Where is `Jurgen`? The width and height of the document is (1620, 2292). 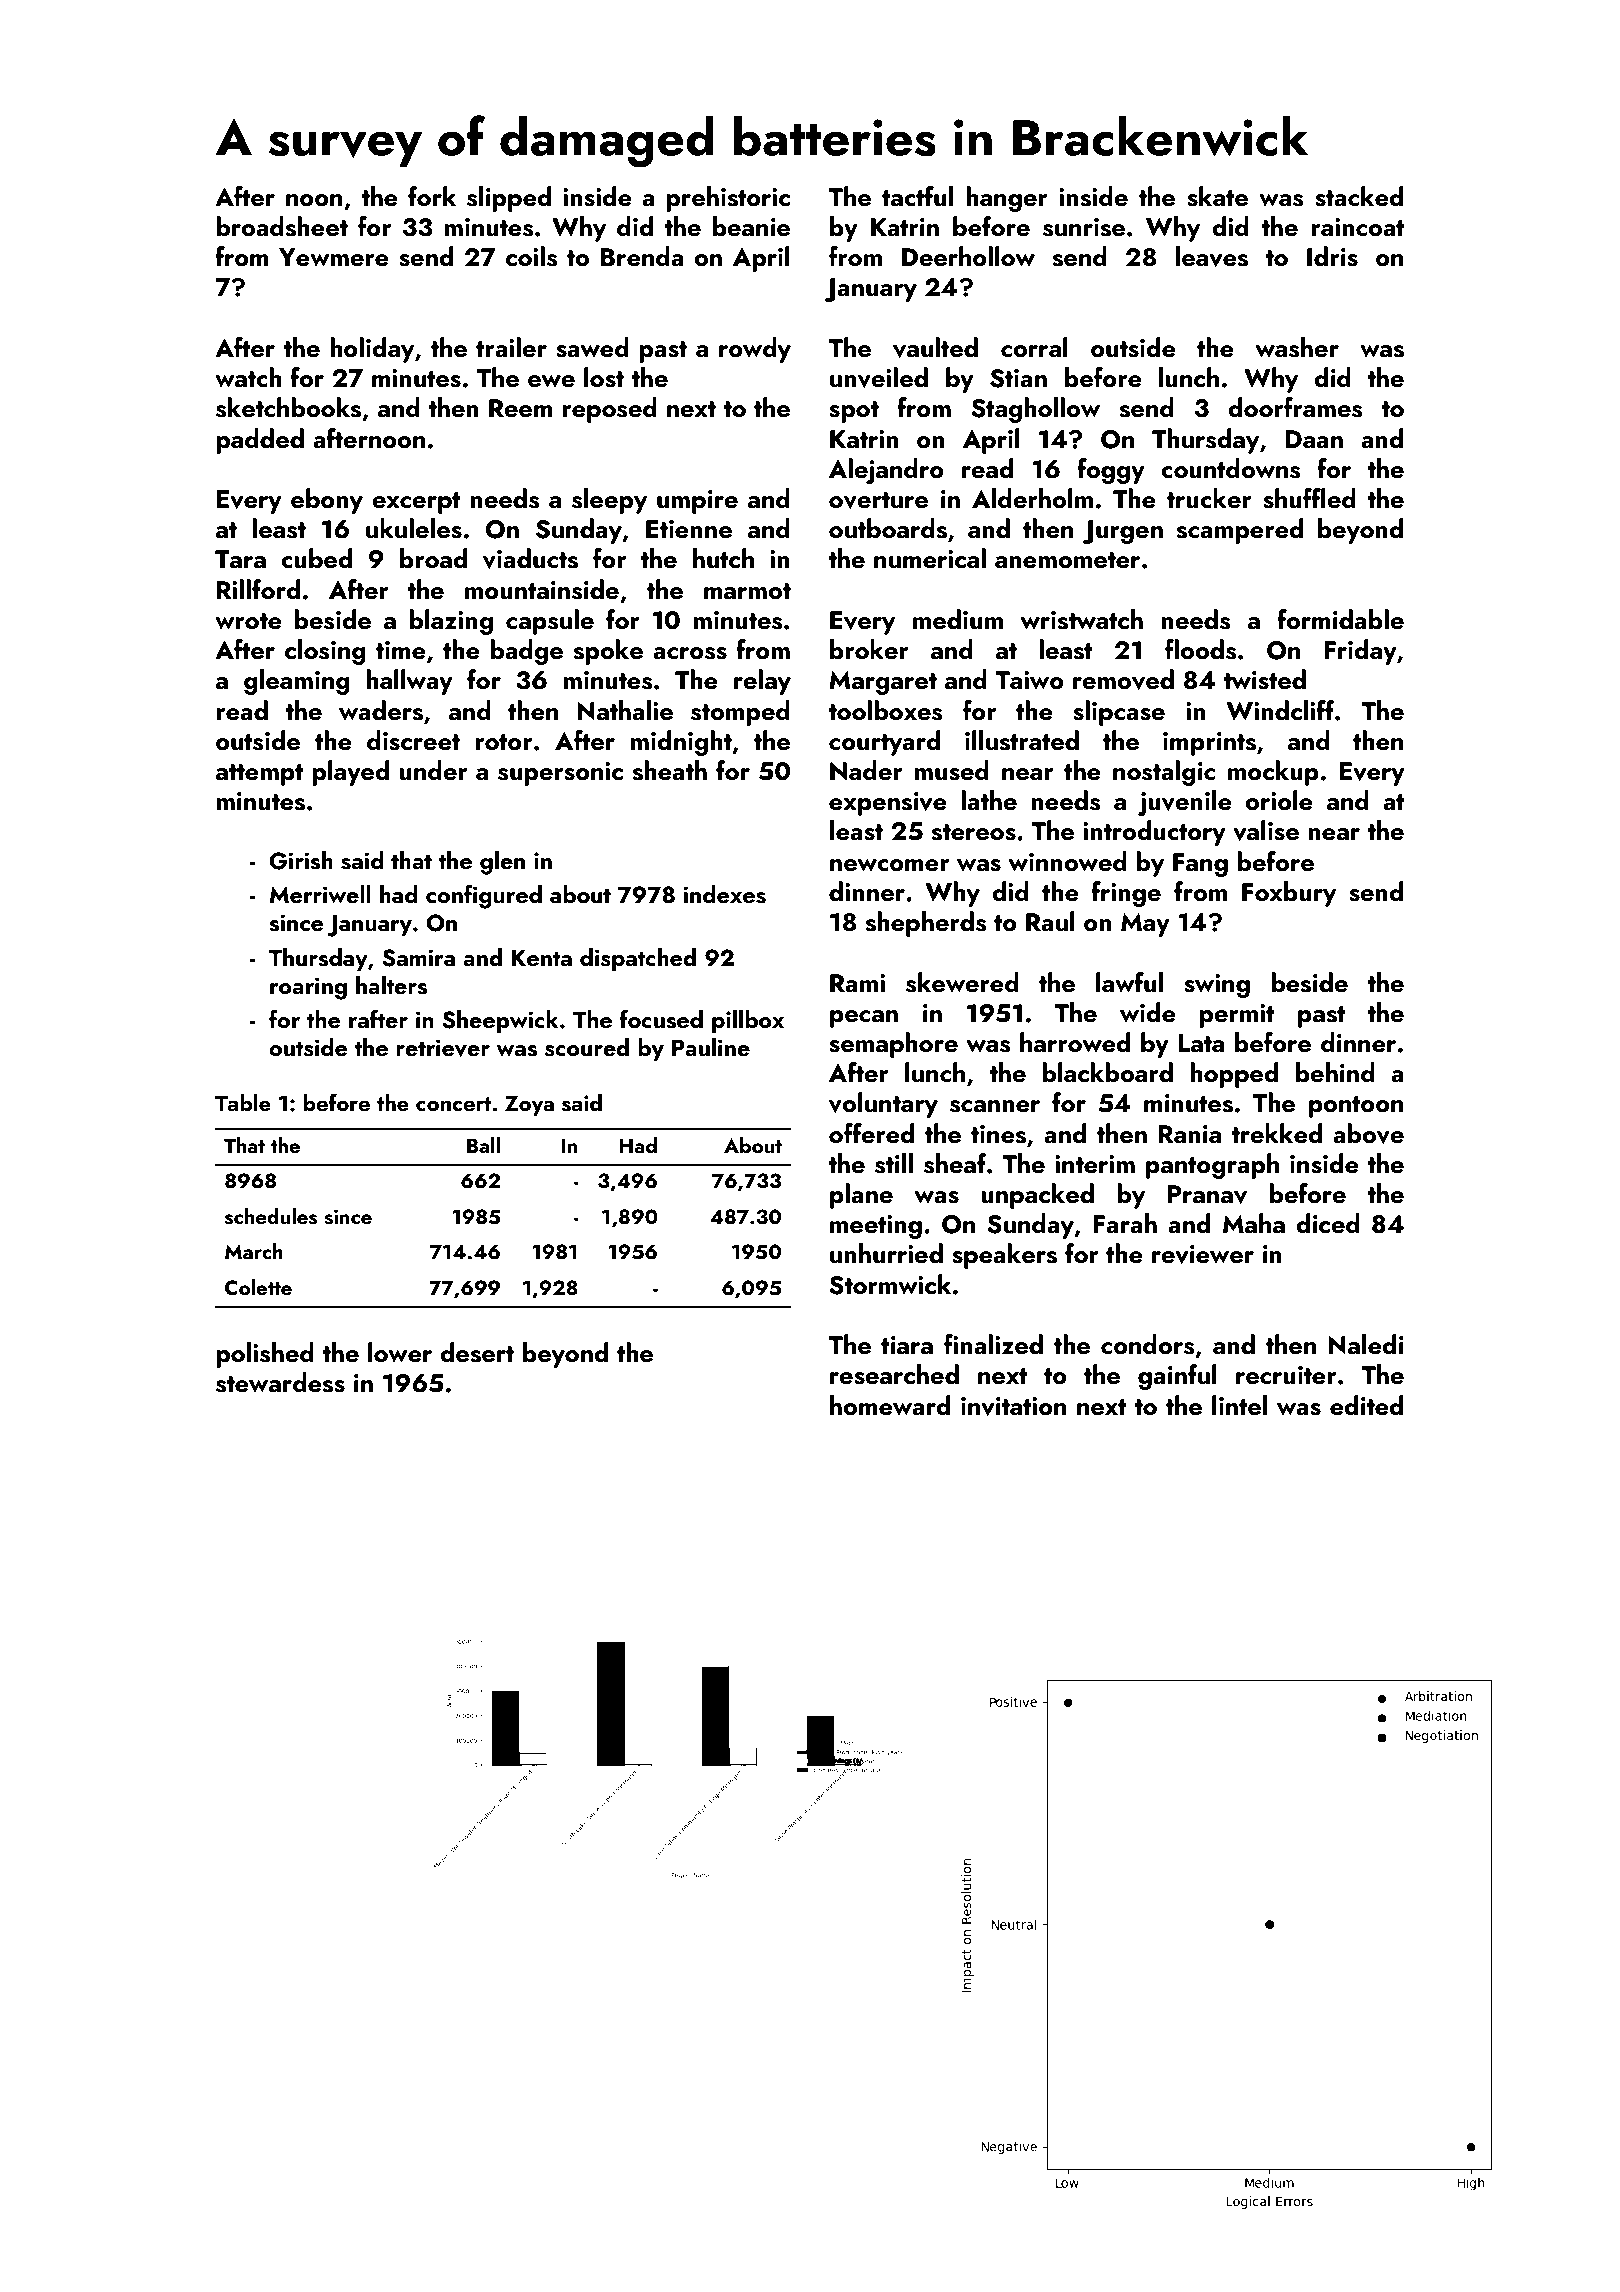 Jurgen is located at coordinates (1122, 532).
